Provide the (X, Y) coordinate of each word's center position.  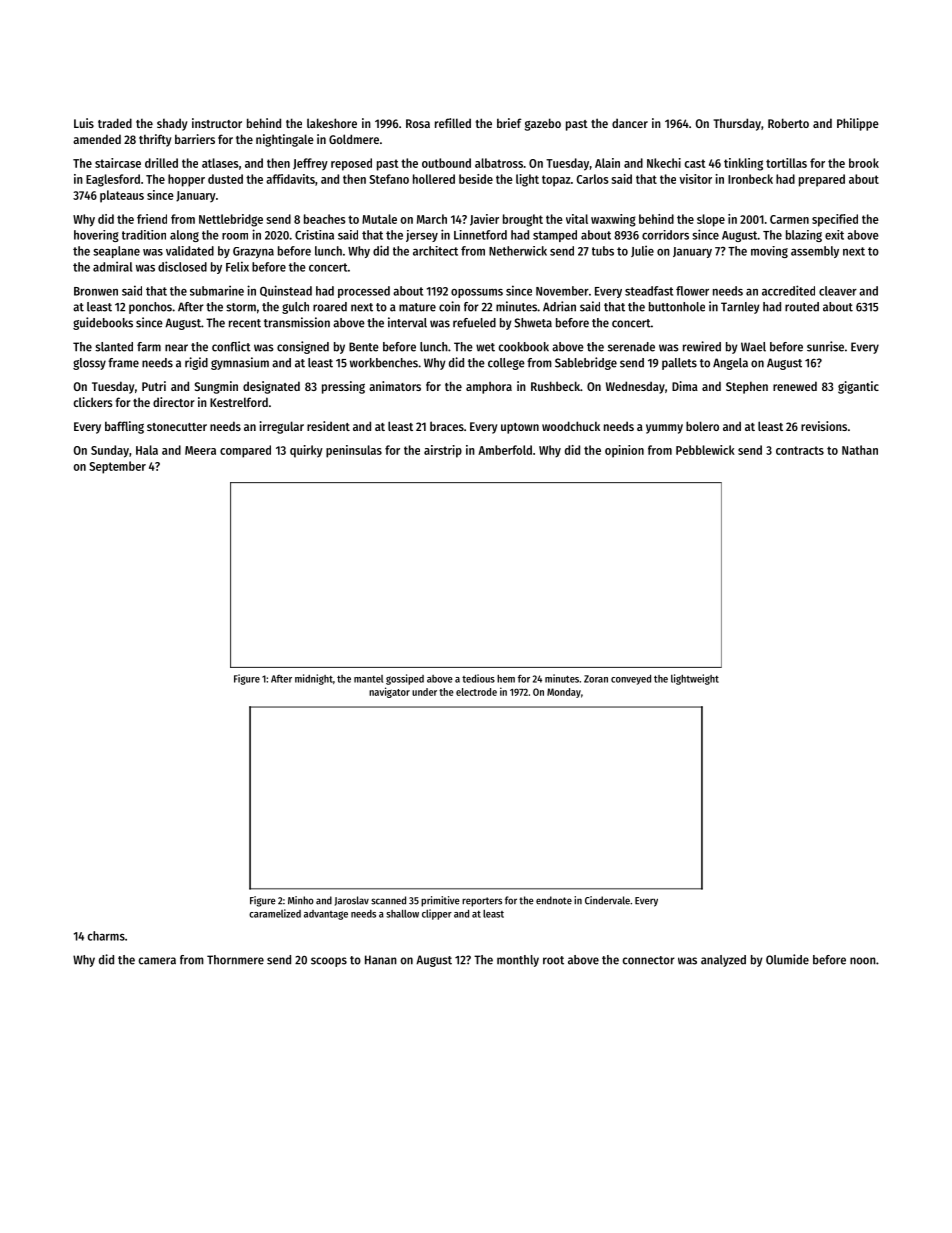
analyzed (723, 961)
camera (157, 961)
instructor (217, 123)
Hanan (381, 960)
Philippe (858, 124)
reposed (351, 164)
